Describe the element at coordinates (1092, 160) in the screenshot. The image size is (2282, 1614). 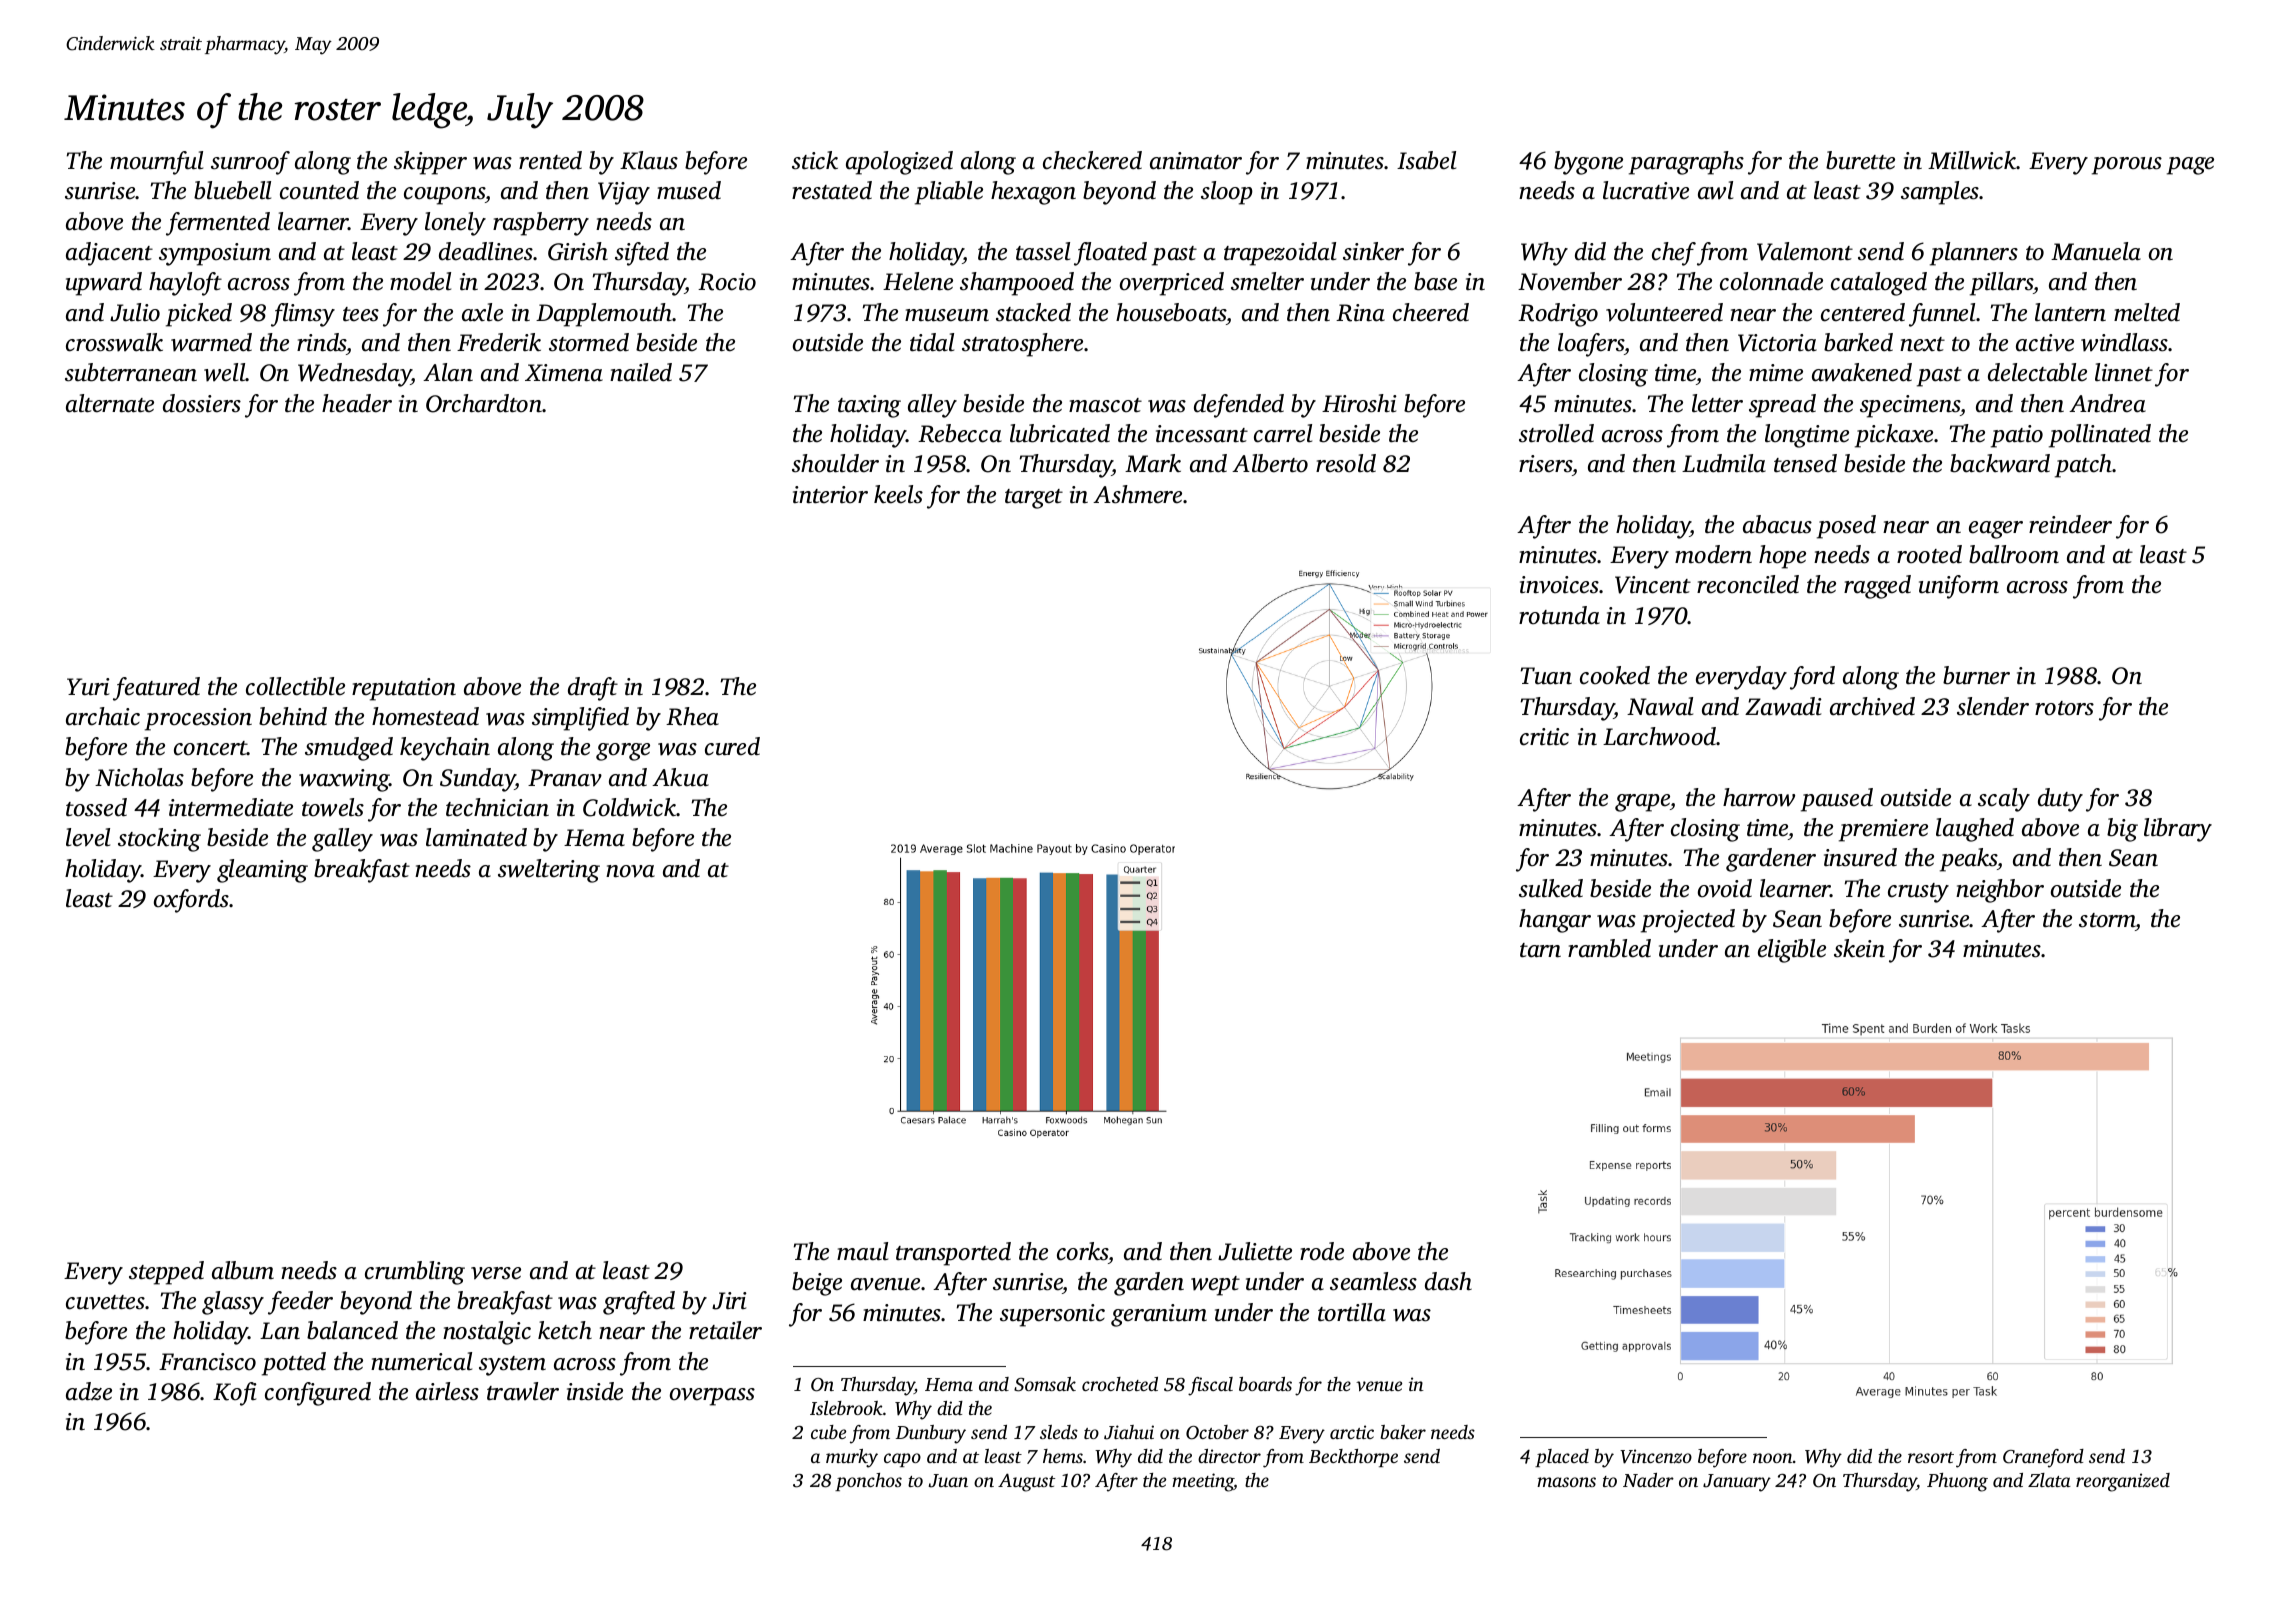
I see `checkered` at that location.
